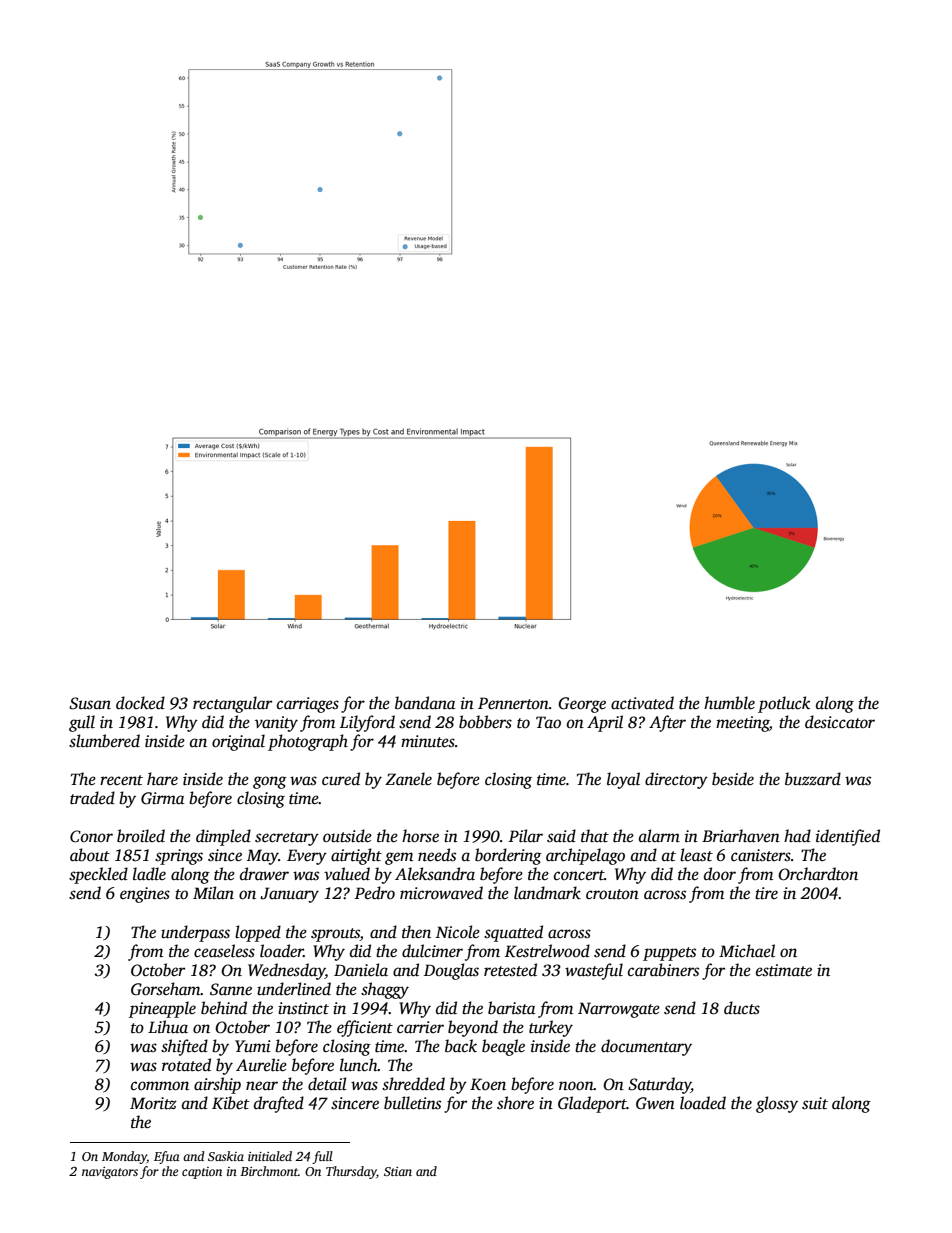  Describe the element at coordinates (153, 1103) in the page. I see `Moritz` at that location.
